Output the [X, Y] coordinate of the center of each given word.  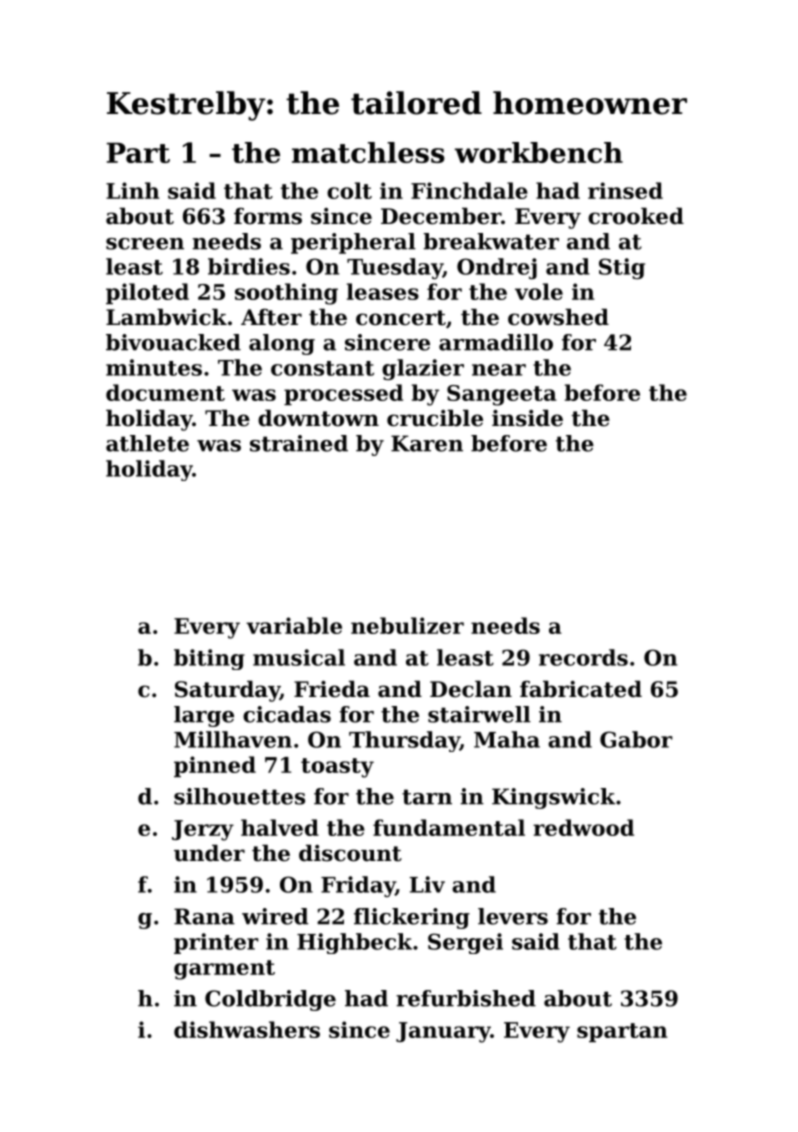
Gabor [636, 739]
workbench [539, 152]
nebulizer [407, 625]
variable [294, 625]
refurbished [466, 998]
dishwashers [247, 1029]
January [443, 1032]
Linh [132, 190]
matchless [368, 152]
